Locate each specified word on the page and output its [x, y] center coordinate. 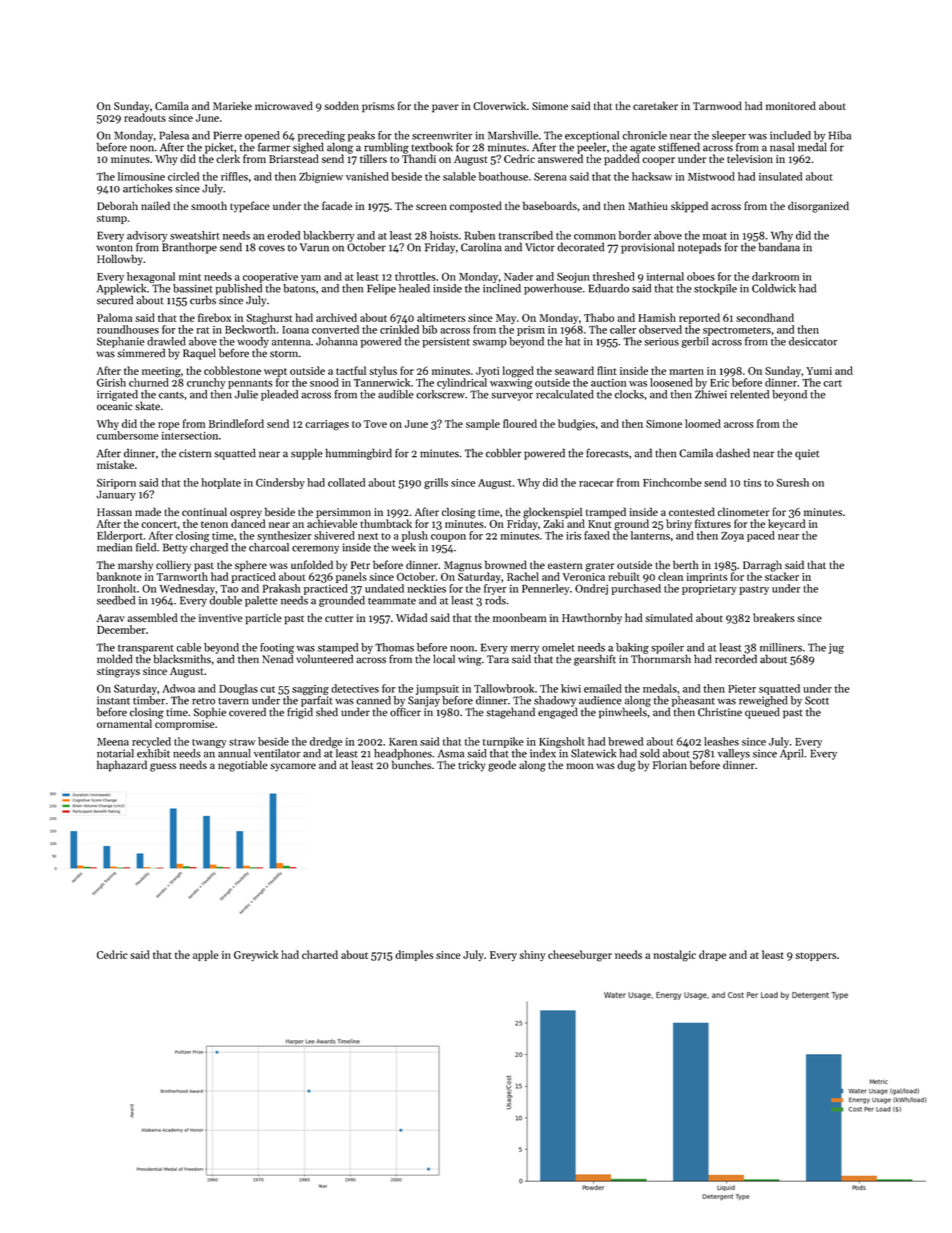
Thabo [599, 317]
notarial [115, 753]
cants [171, 395]
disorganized [818, 207]
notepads [699, 248]
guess [163, 767]
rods [495, 600]
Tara [498, 659]
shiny [532, 955]
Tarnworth [182, 576]
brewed [625, 741]
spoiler [667, 648]
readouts [145, 117]
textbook [432, 147]
